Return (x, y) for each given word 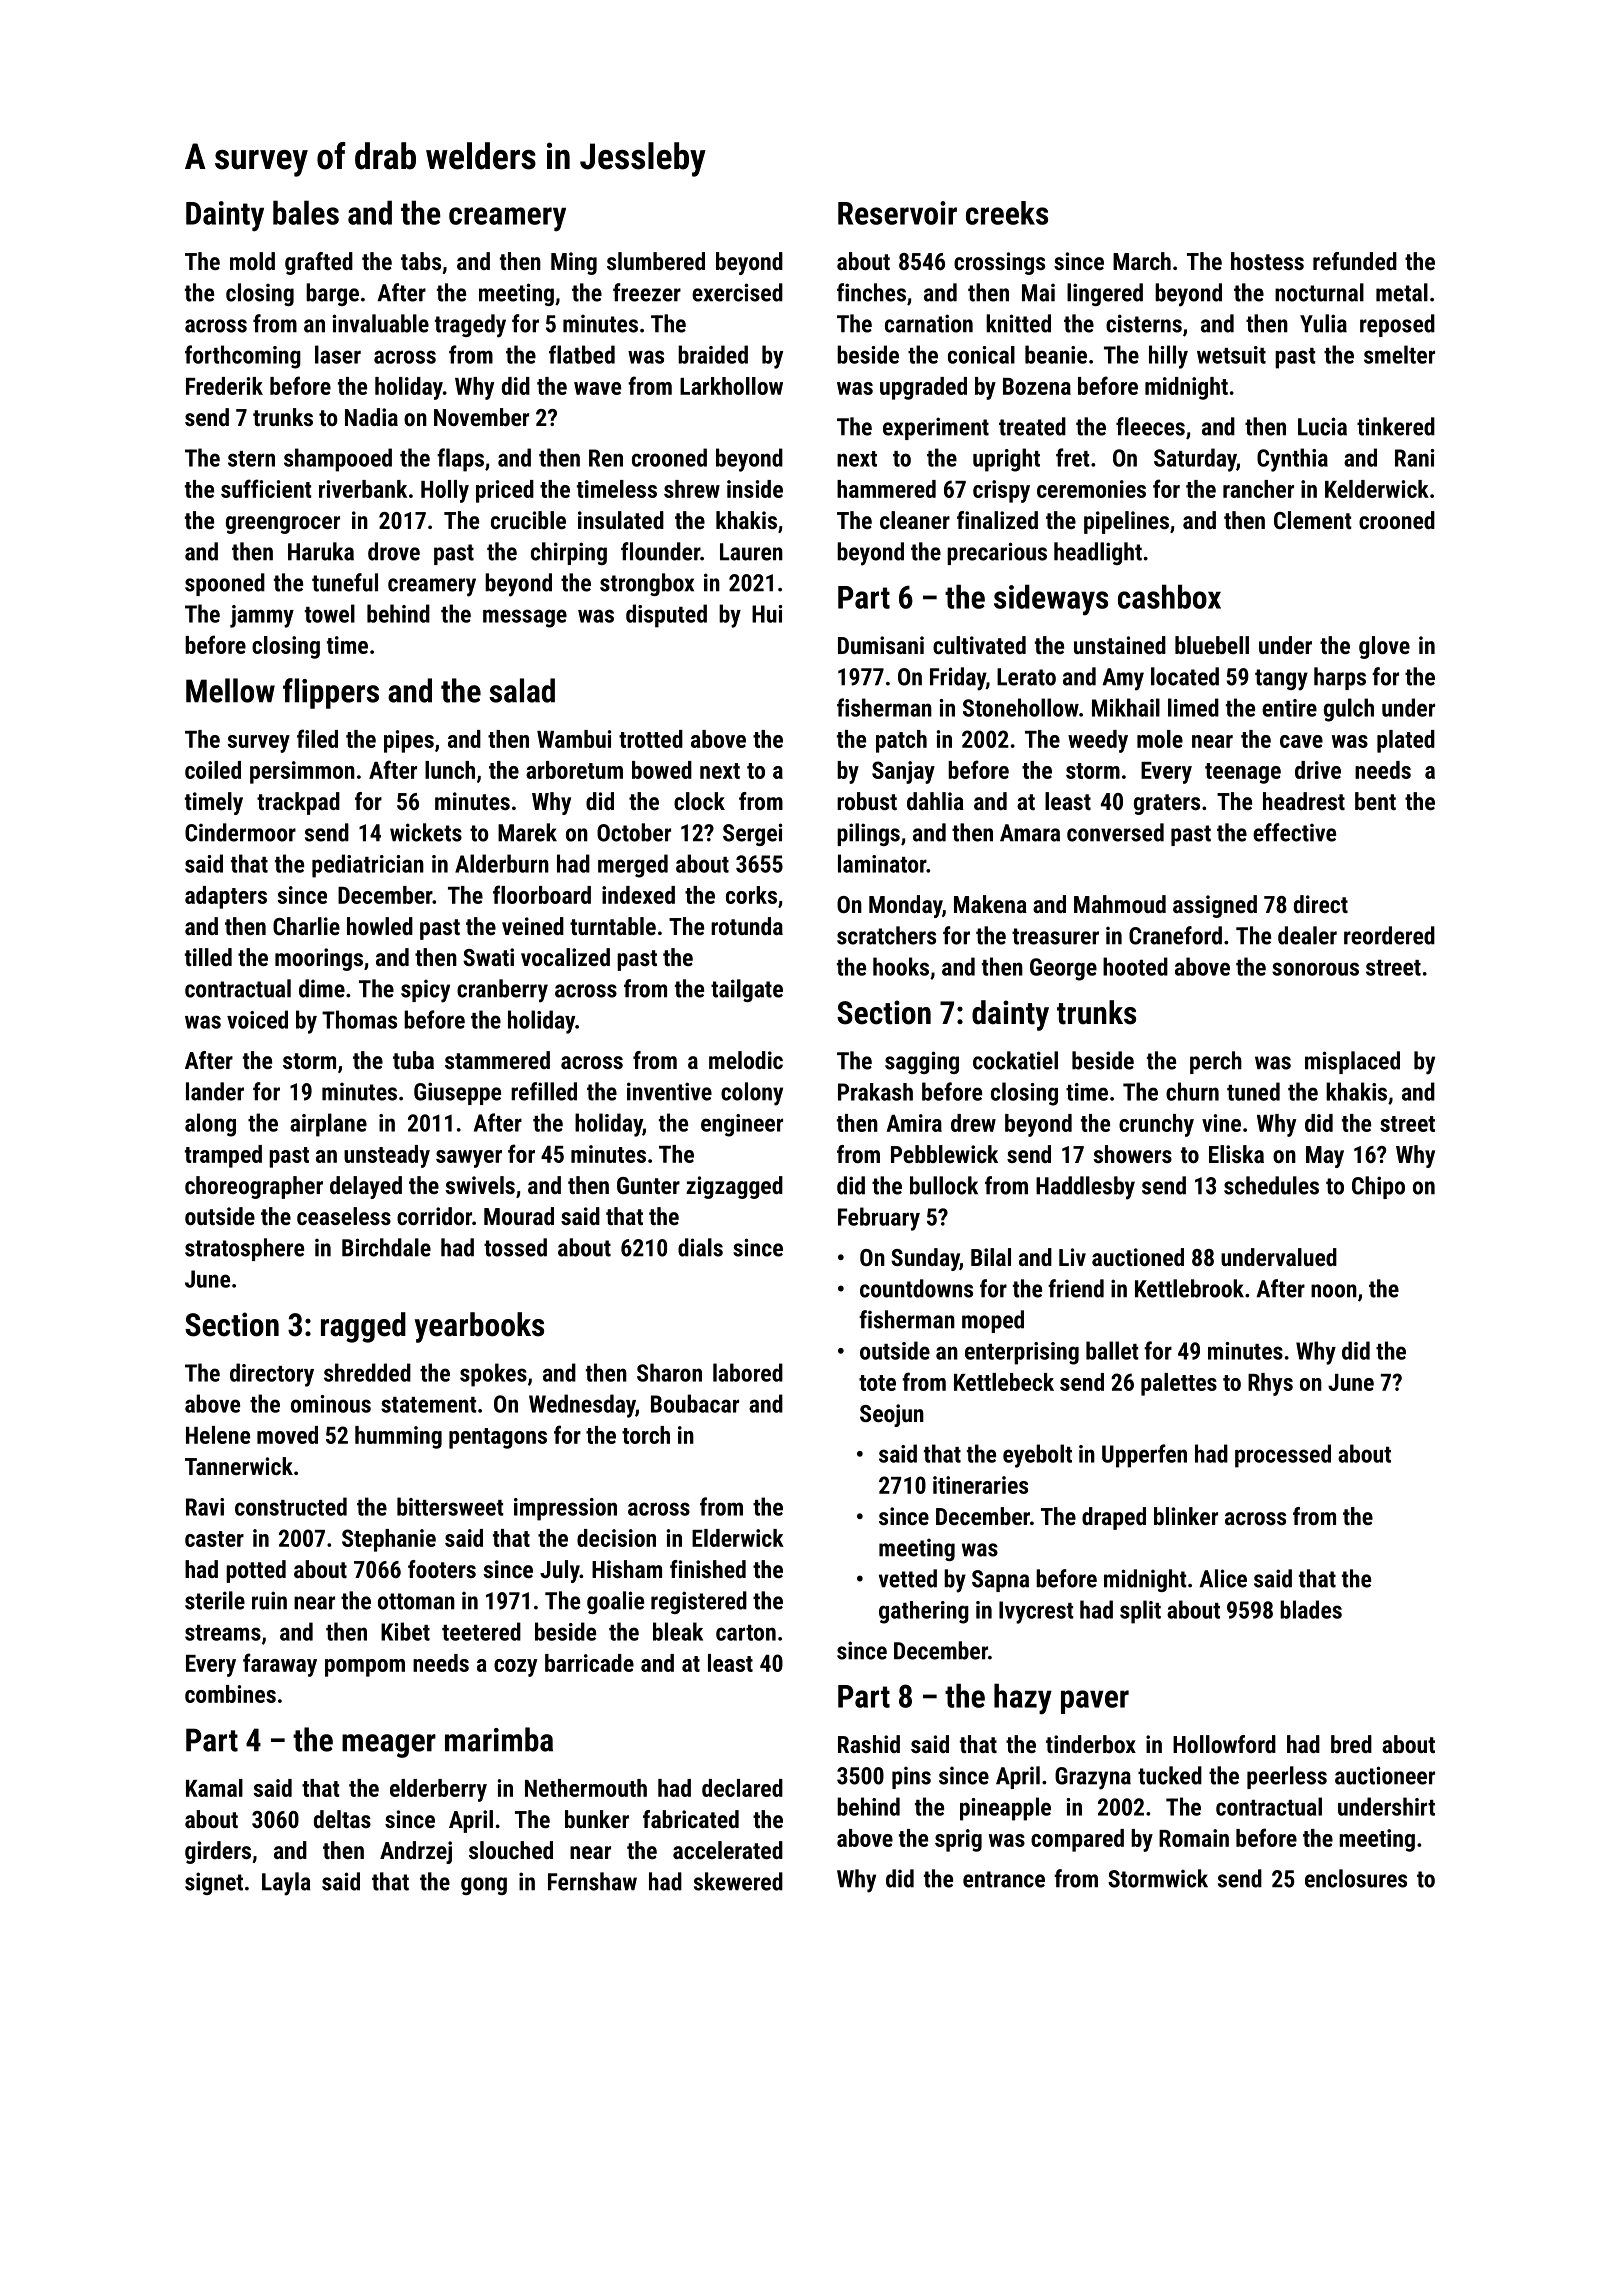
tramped (223, 1156)
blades (1311, 1609)
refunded (1355, 261)
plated (1406, 741)
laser (338, 354)
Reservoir (897, 213)
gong (484, 1886)
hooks (901, 966)
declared (742, 1788)
